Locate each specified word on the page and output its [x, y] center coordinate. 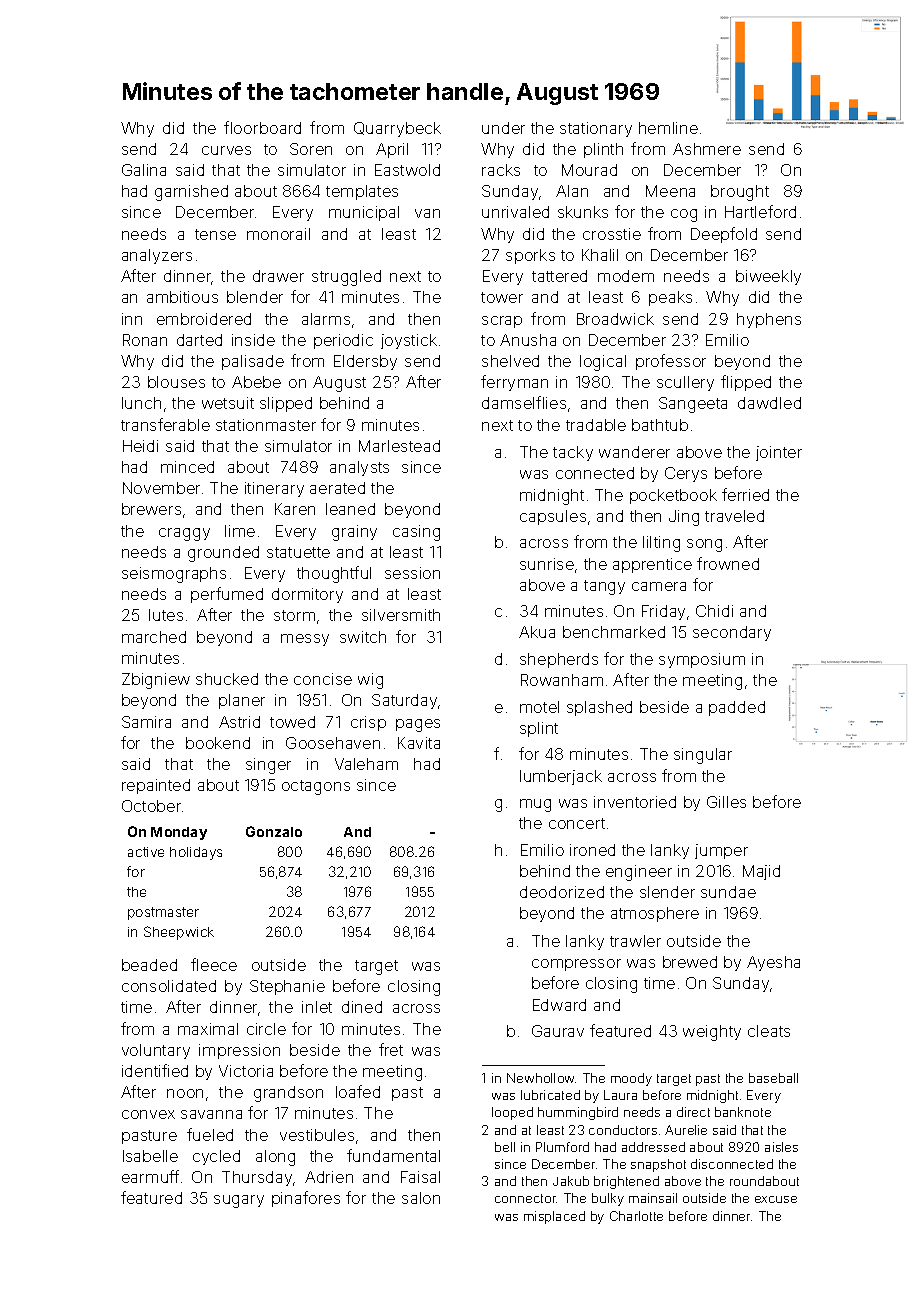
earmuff [150, 1176]
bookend [218, 743]
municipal [364, 213]
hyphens [769, 320]
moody [631, 1079]
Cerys [686, 474]
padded [737, 708]
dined [362, 1007]
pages [418, 725]
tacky [573, 453]
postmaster [163, 913]
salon [421, 1198]
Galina [144, 170]
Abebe [256, 382]
